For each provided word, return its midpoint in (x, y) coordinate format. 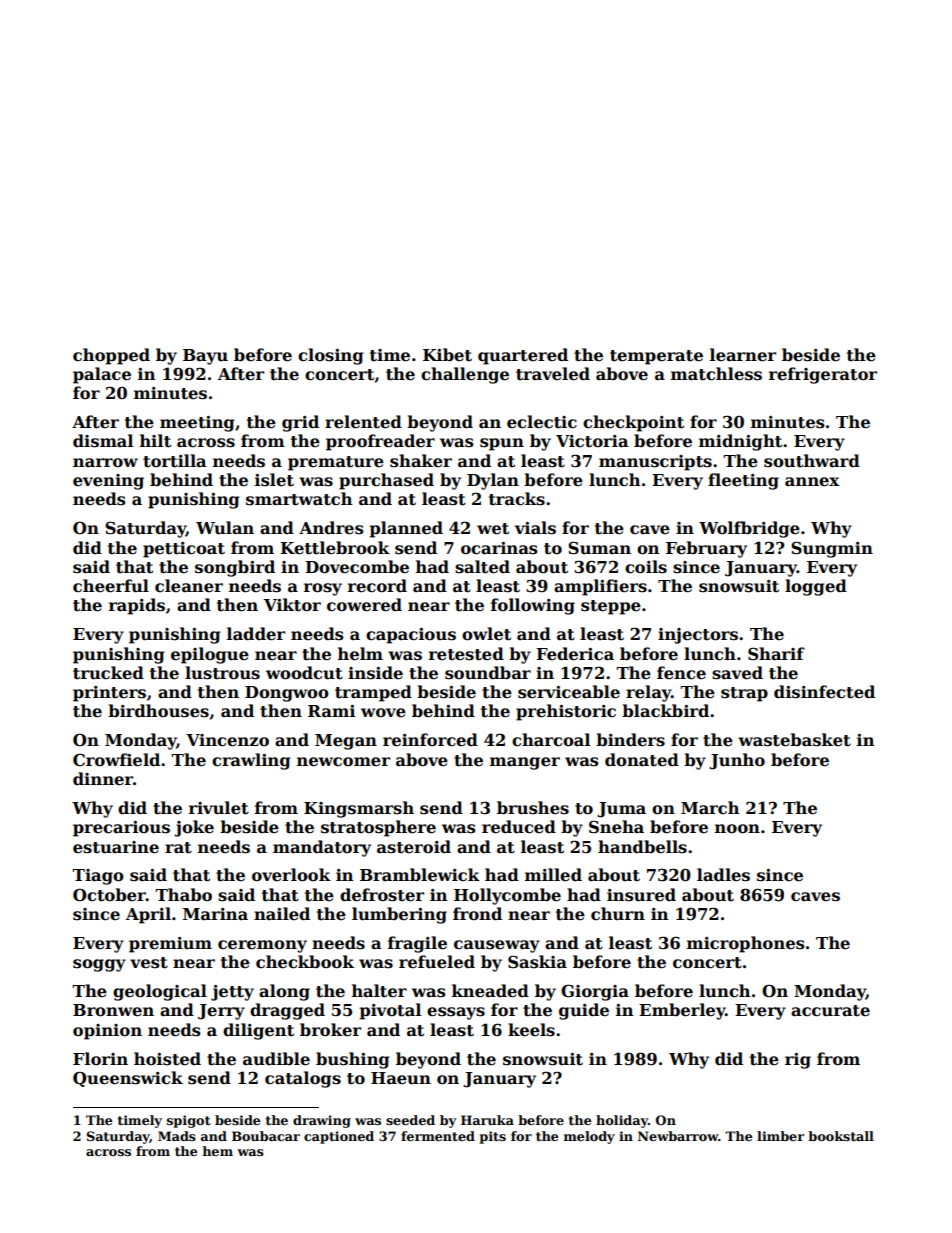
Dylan (493, 481)
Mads (177, 1136)
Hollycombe (507, 896)
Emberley (682, 1011)
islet (274, 480)
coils (646, 567)
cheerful (111, 586)
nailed (282, 914)
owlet (486, 634)
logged (816, 587)
